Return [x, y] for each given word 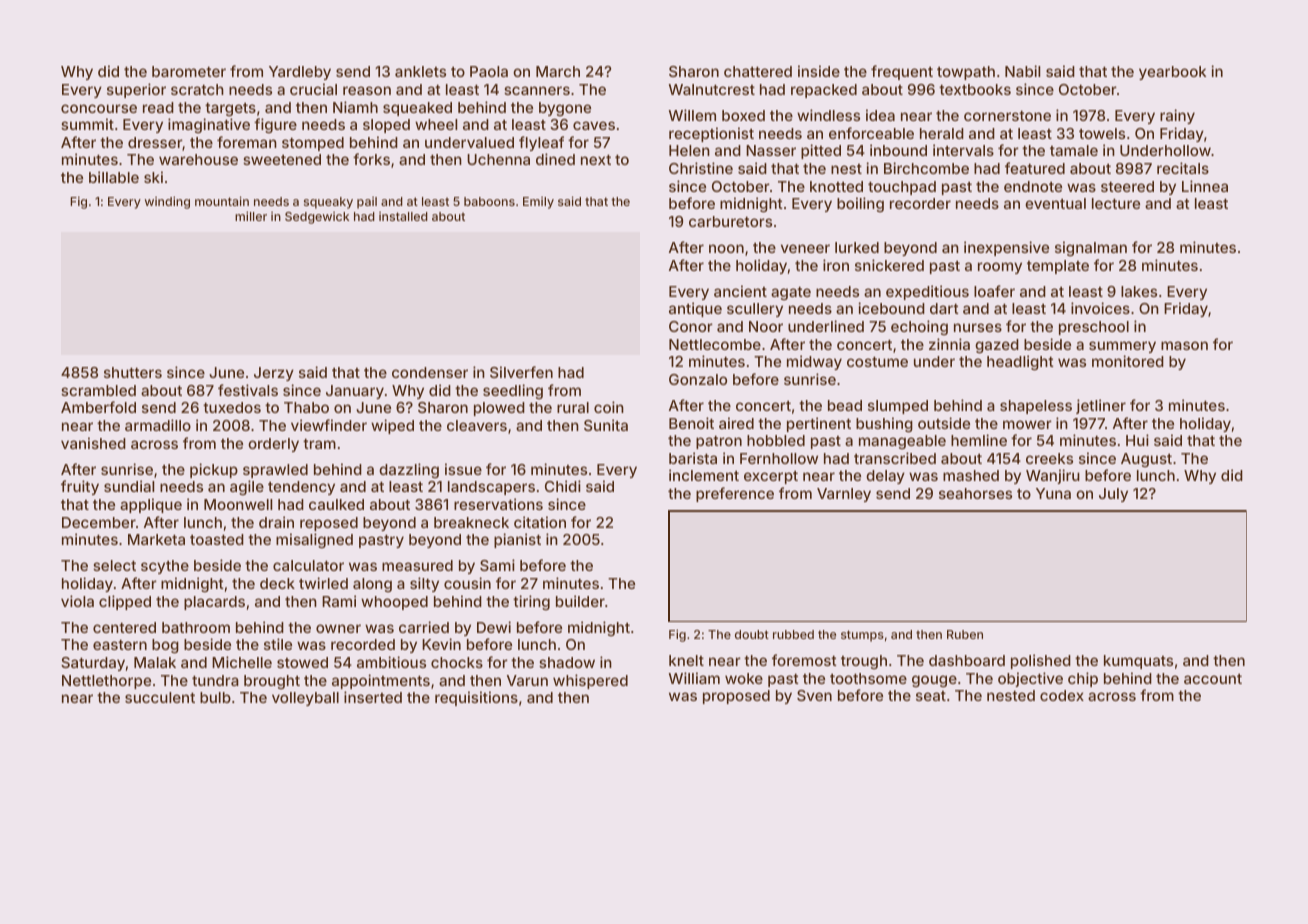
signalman [1091, 249]
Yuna [1053, 493]
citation [540, 522]
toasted [217, 539]
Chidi [563, 486]
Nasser [771, 150]
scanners [537, 90]
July [1113, 495]
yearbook [1172, 73]
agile [247, 487]
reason [367, 90]
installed [403, 216]
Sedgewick [317, 218]
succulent [160, 697]
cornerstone [1007, 116]
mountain [222, 201]
